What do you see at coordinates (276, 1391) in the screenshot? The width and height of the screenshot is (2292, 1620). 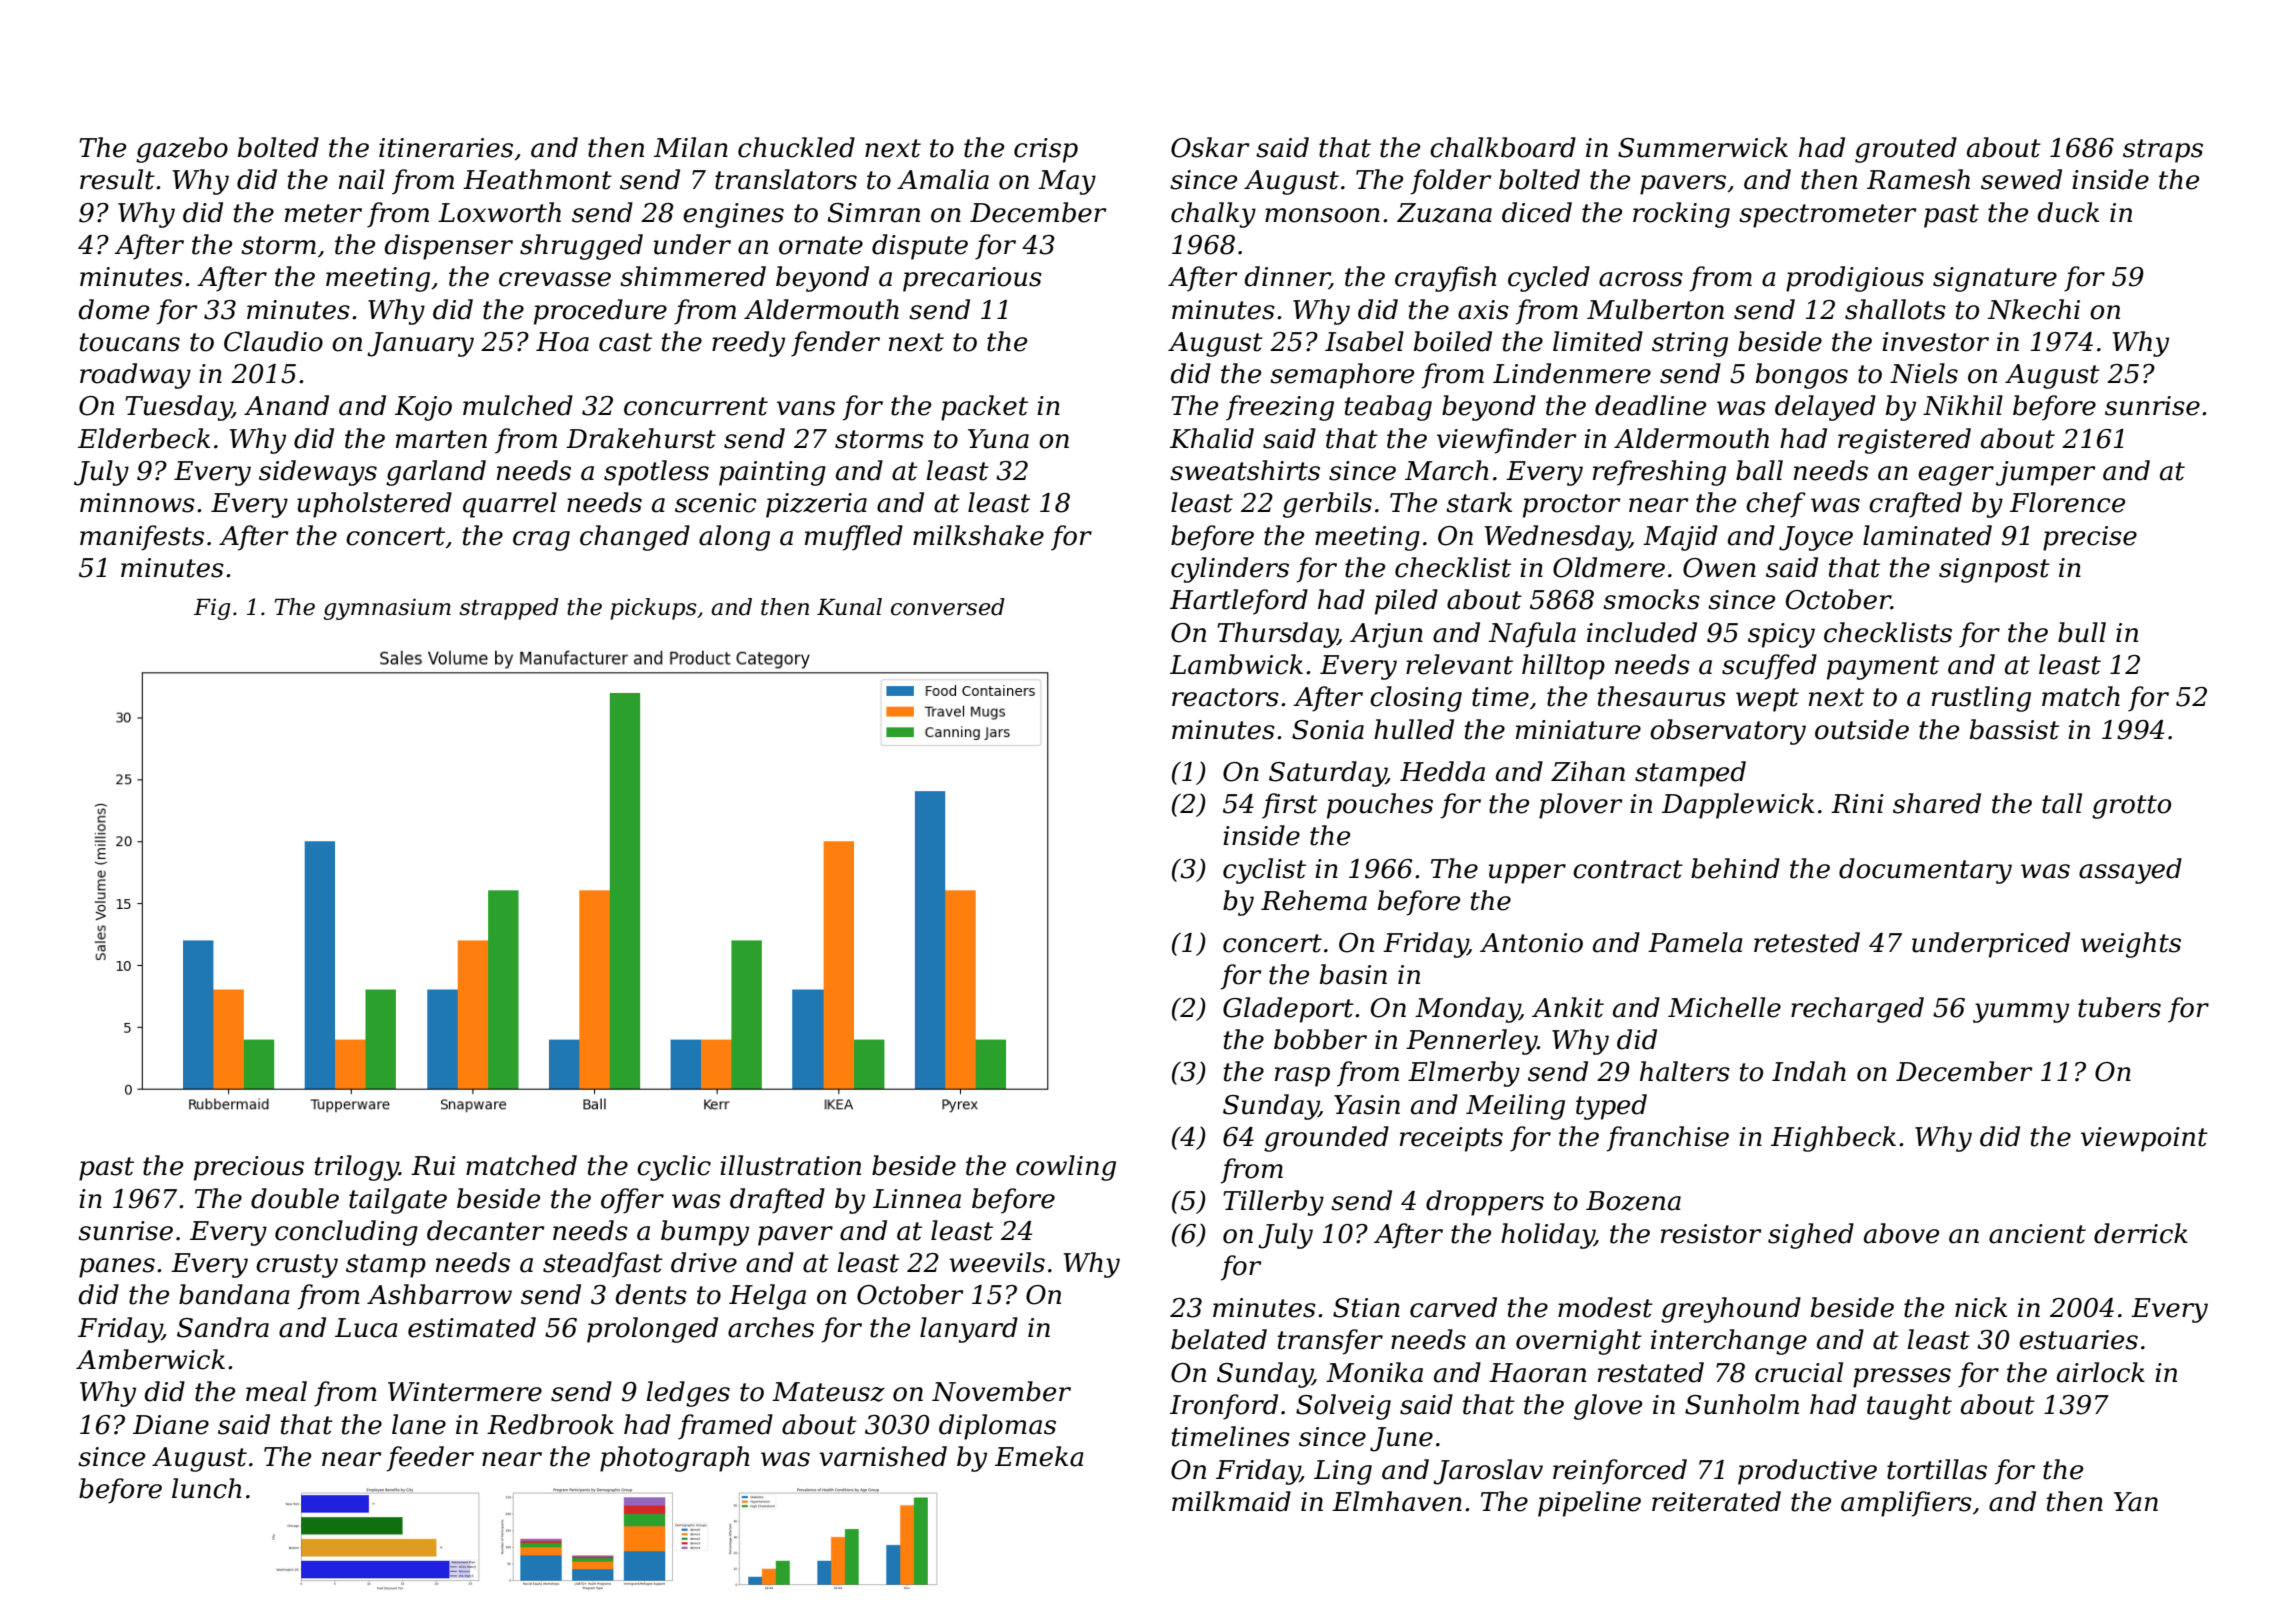 I see `meal` at bounding box center [276, 1391].
